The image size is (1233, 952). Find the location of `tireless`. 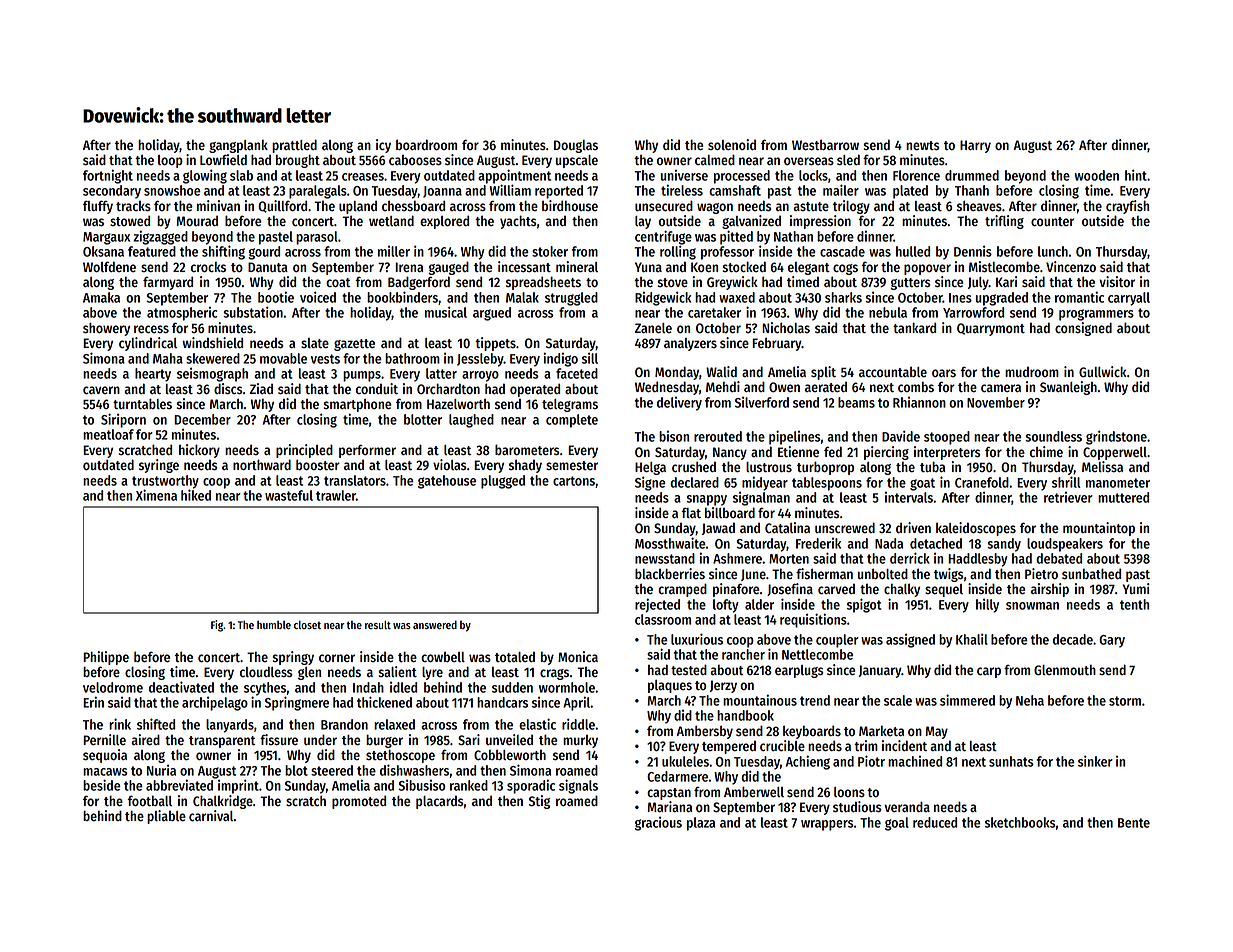

tireless is located at coordinates (682, 190).
